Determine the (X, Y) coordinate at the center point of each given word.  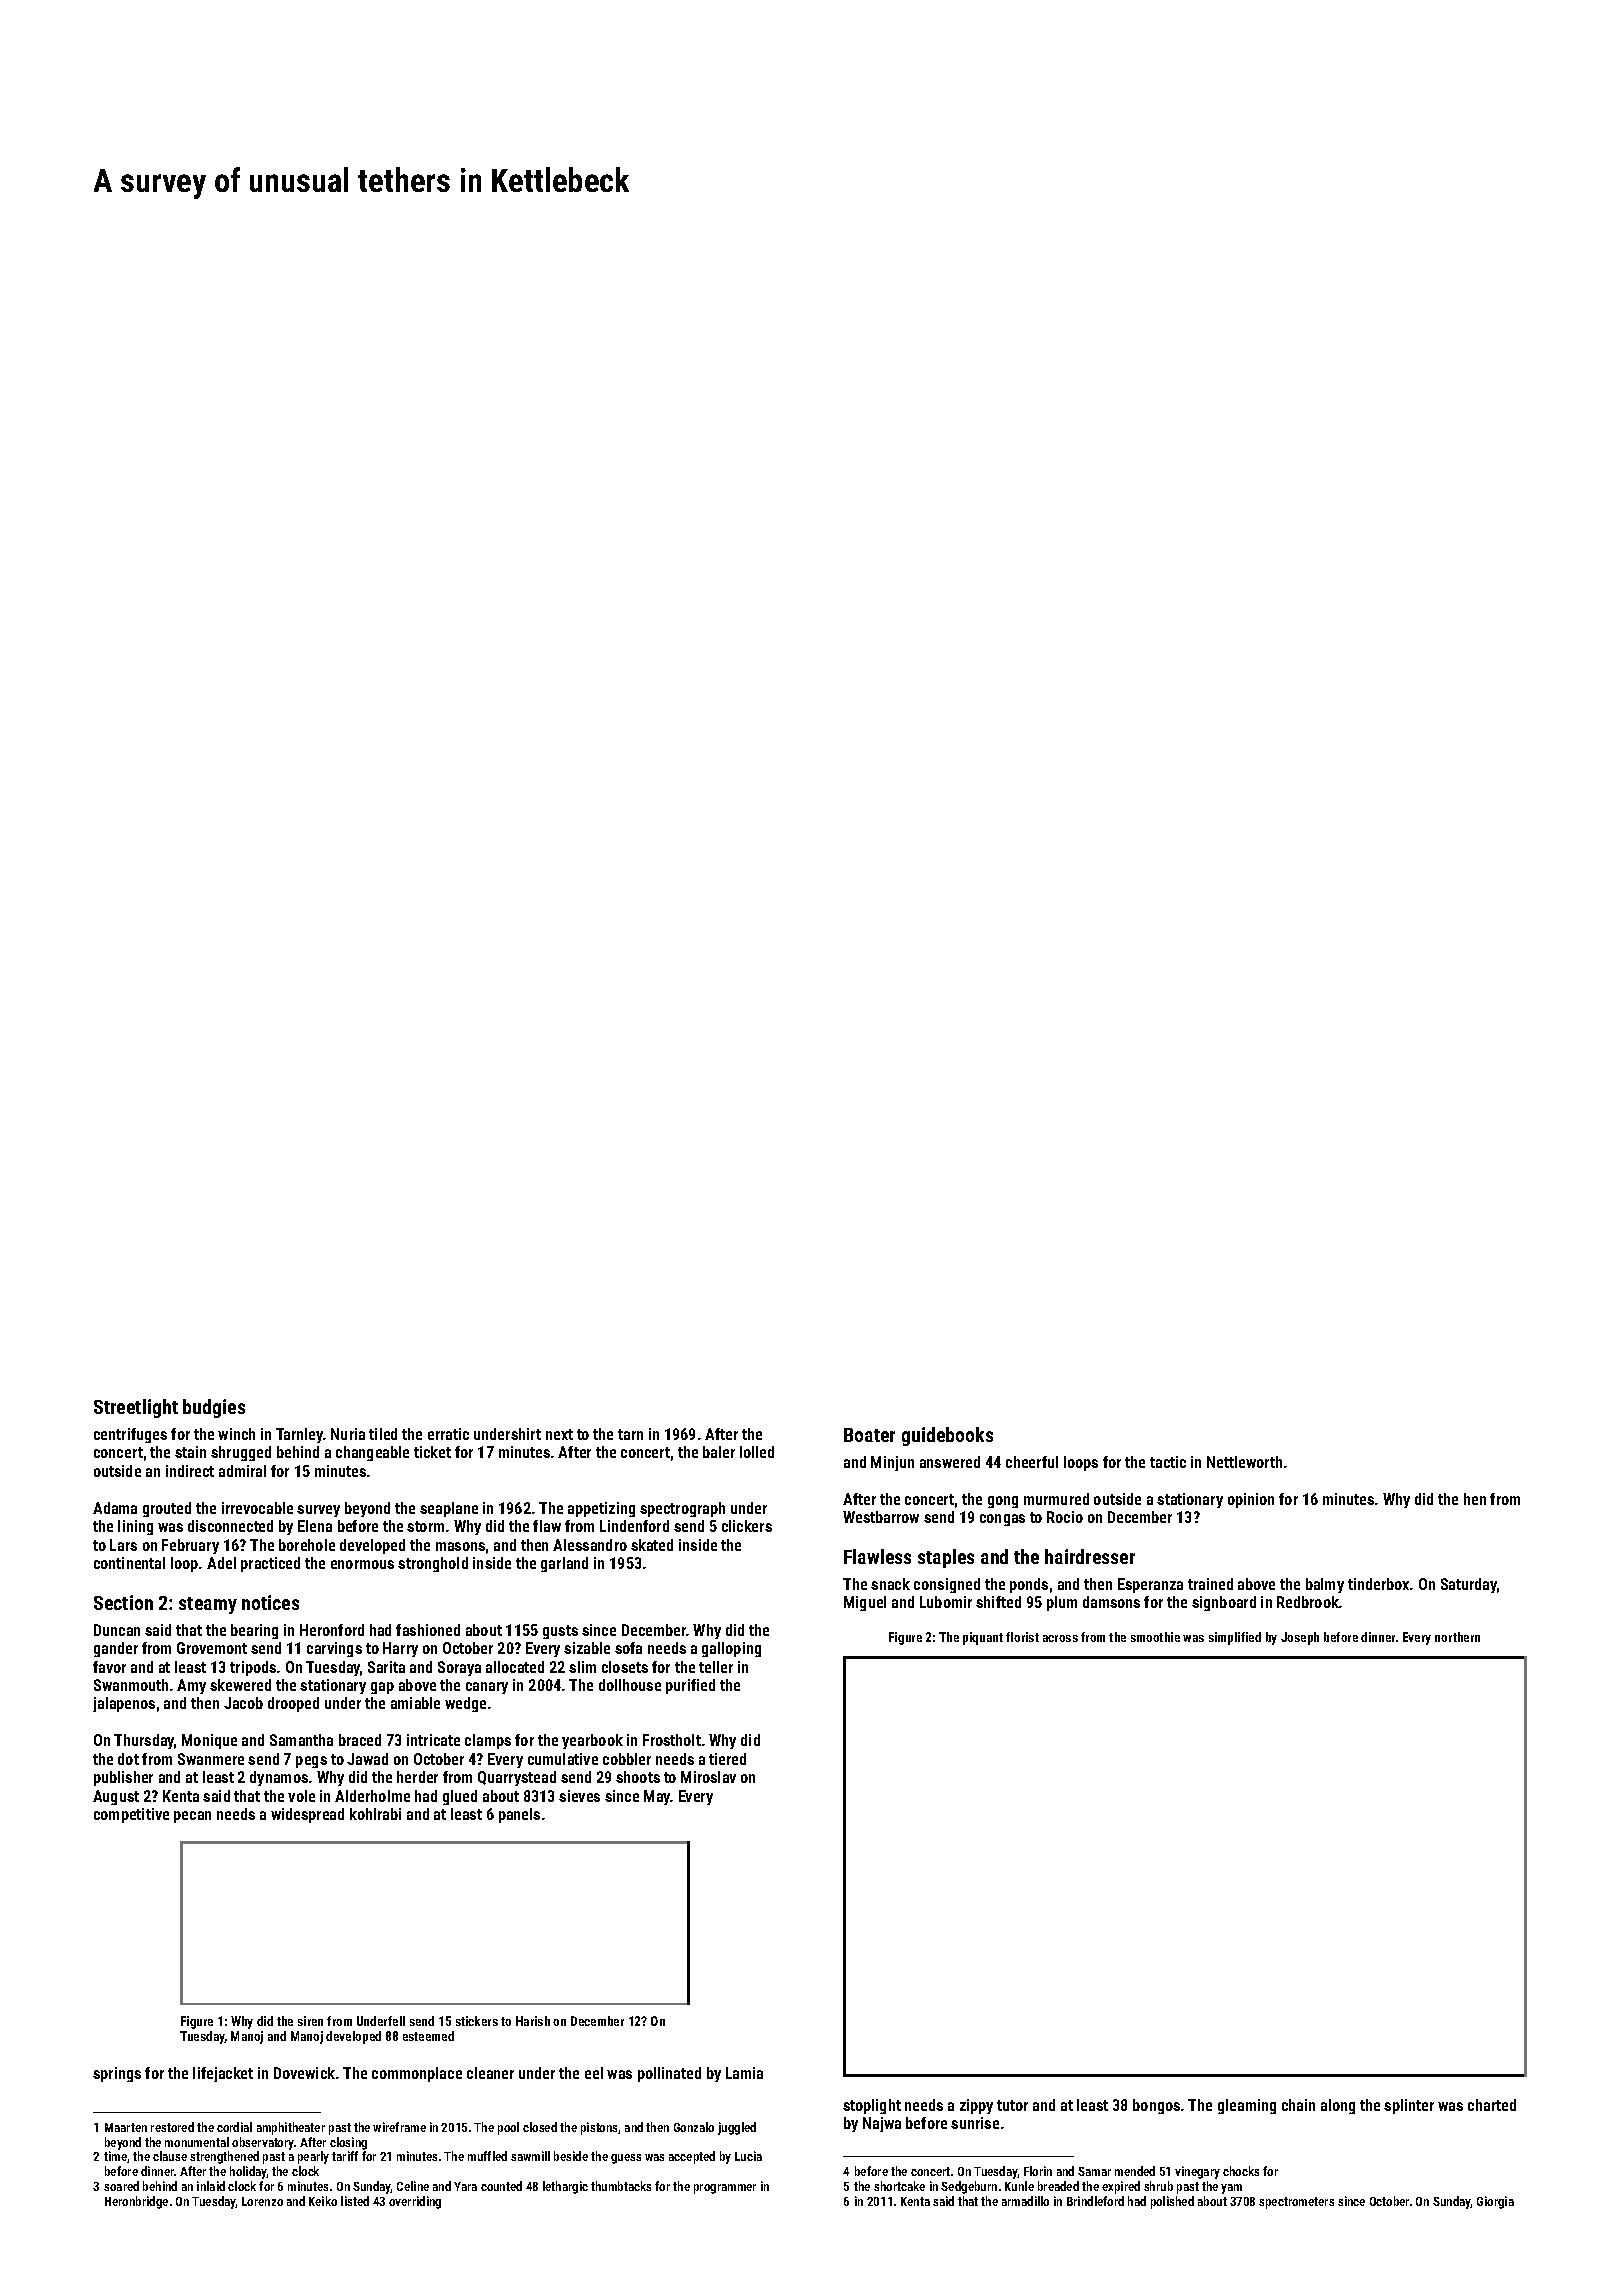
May (657, 1797)
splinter (1409, 2106)
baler (719, 1452)
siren (310, 2021)
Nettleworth (1244, 1462)
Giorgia (1495, 2202)
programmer (725, 2189)
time (116, 2157)
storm (425, 1526)
